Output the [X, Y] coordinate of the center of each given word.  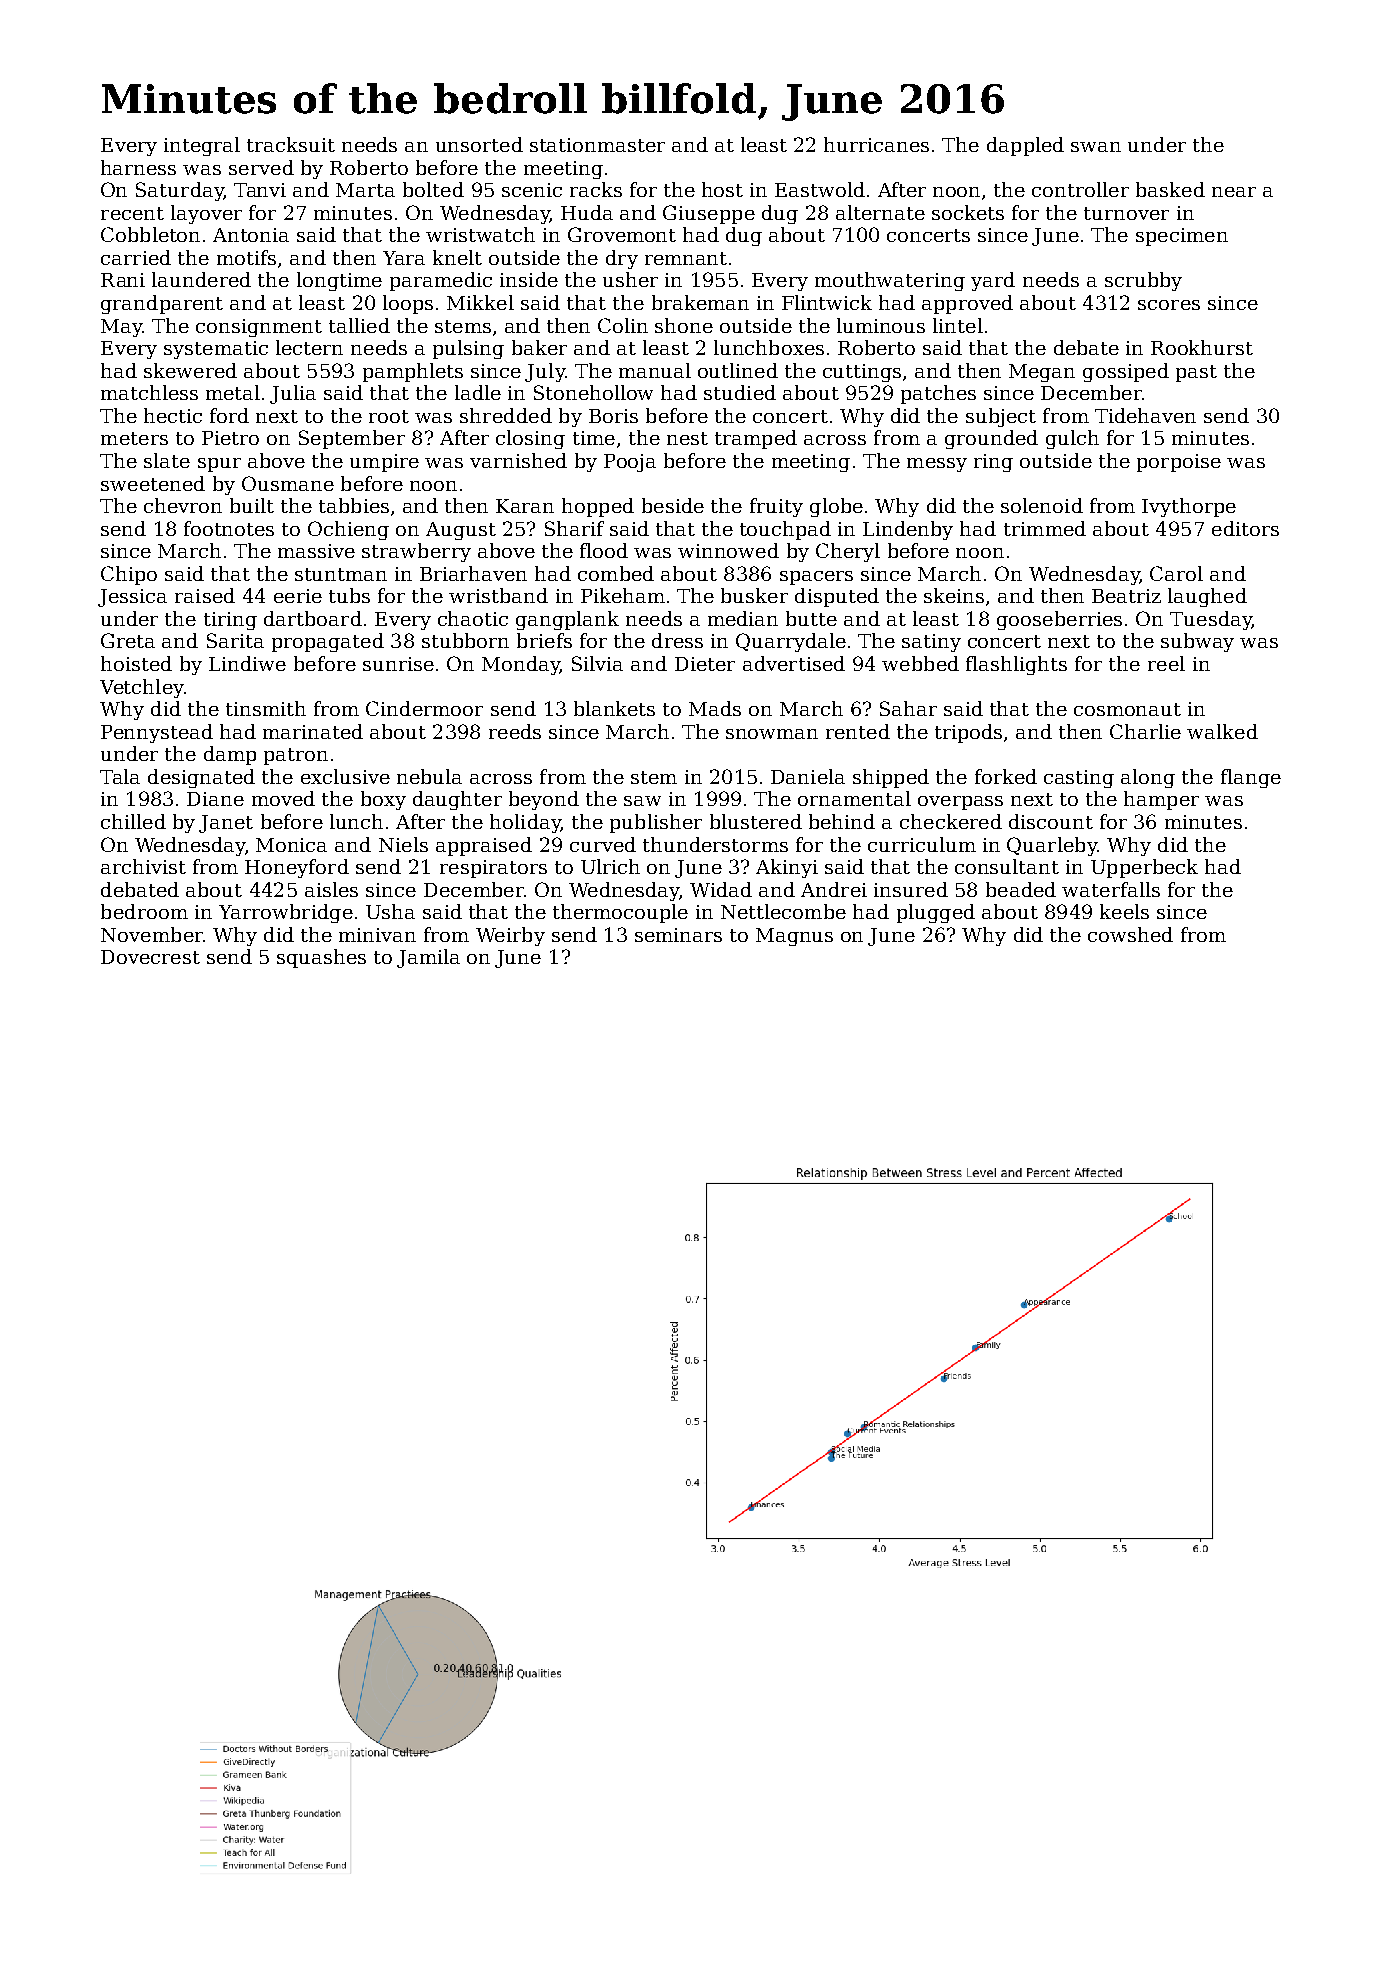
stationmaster [597, 145]
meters [134, 438]
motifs [246, 257]
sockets [968, 212]
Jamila [428, 958]
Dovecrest [150, 957]
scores [1169, 305]
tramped [756, 439]
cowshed [1130, 934]
